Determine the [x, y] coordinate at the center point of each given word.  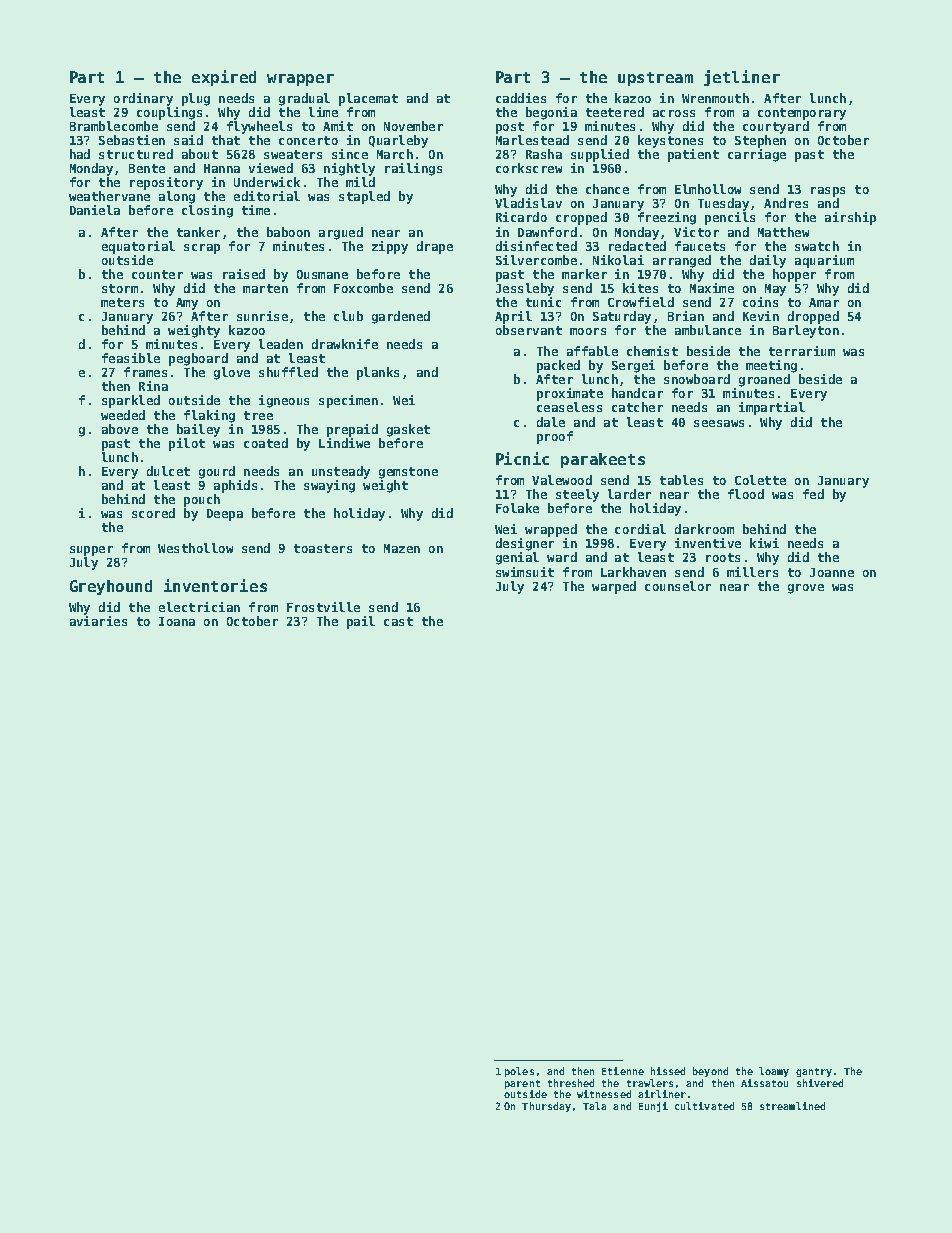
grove [806, 589]
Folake [517, 508]
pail [361, 622]
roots [723, 557]
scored [153, 513]
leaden [281, 344]
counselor [678, 586]
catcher [637, 407]
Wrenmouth [715, 98]
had [80, 154]
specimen [348, 401]
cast [398, 621]
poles [519, 1072]
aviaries [98, 621]
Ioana [177, 621]
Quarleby [398, 141]
